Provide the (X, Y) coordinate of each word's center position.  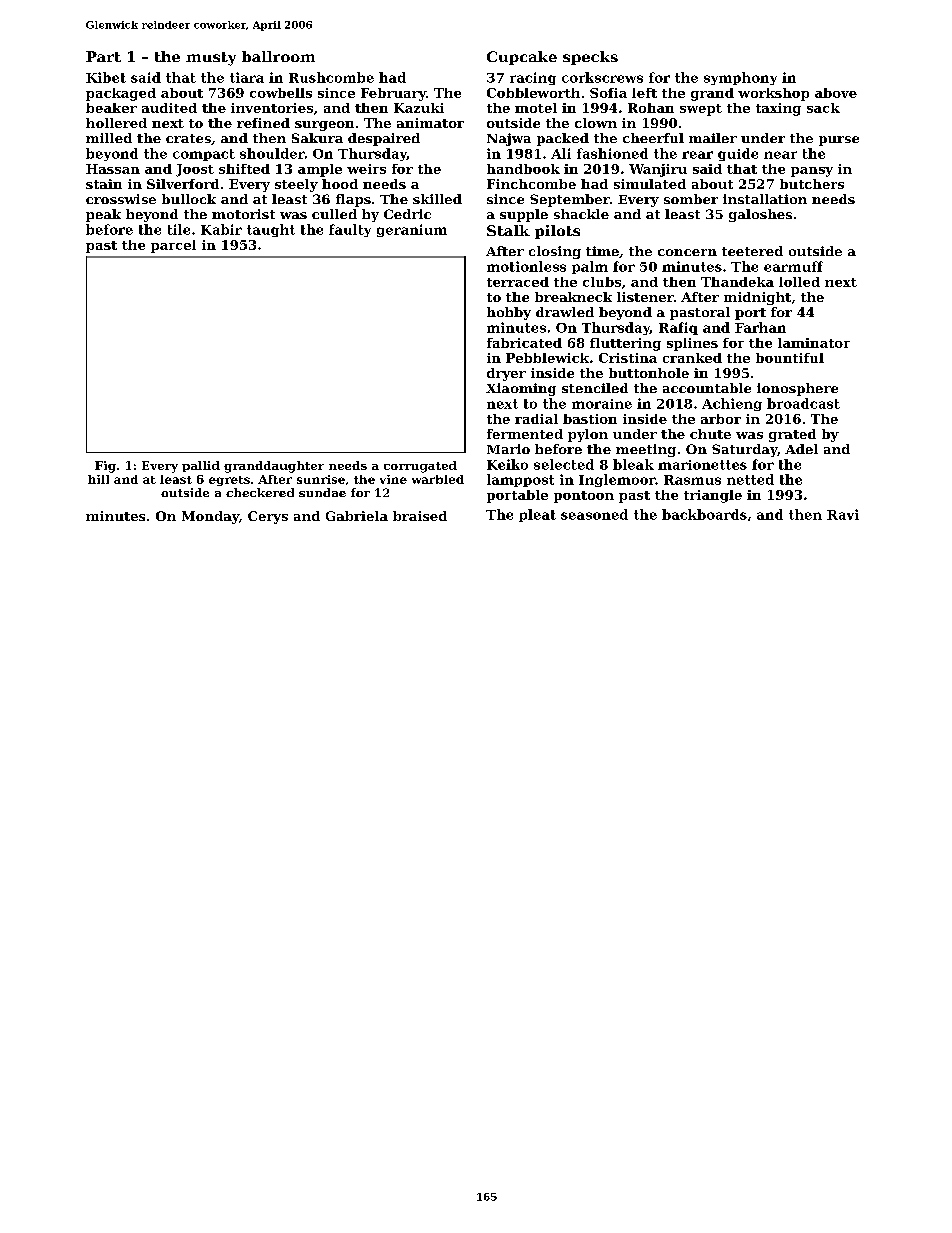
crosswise (121, 199)
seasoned (594, 514)
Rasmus (692, 480)
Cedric (407, 214)
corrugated (420, 467)
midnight (757, 298)
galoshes (760, 215)
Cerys (268, 517)
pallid (201, 466)
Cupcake (522, 58)
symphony (740, 78)
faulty (350, 230)
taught (271, 230)
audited (169, 108)
